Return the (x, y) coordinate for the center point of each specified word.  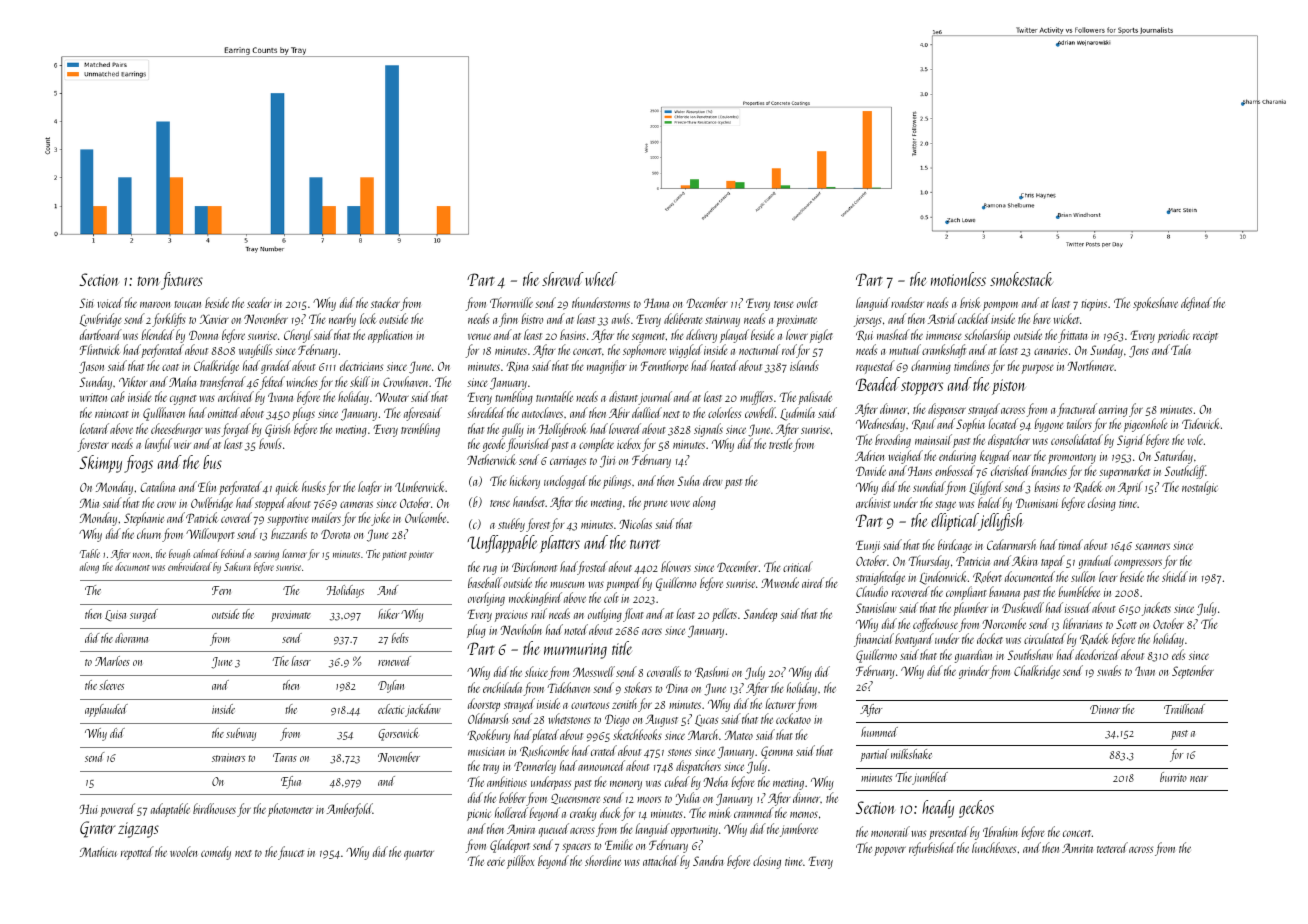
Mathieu (98, 851)
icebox (629, 443)
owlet (807, 302)
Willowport (210, 535)
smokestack (1021, 279)
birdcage (955, 546)
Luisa (115, 616)
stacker (385, 302)
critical (798, 566)
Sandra (708, 860)
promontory (1072, 459)
